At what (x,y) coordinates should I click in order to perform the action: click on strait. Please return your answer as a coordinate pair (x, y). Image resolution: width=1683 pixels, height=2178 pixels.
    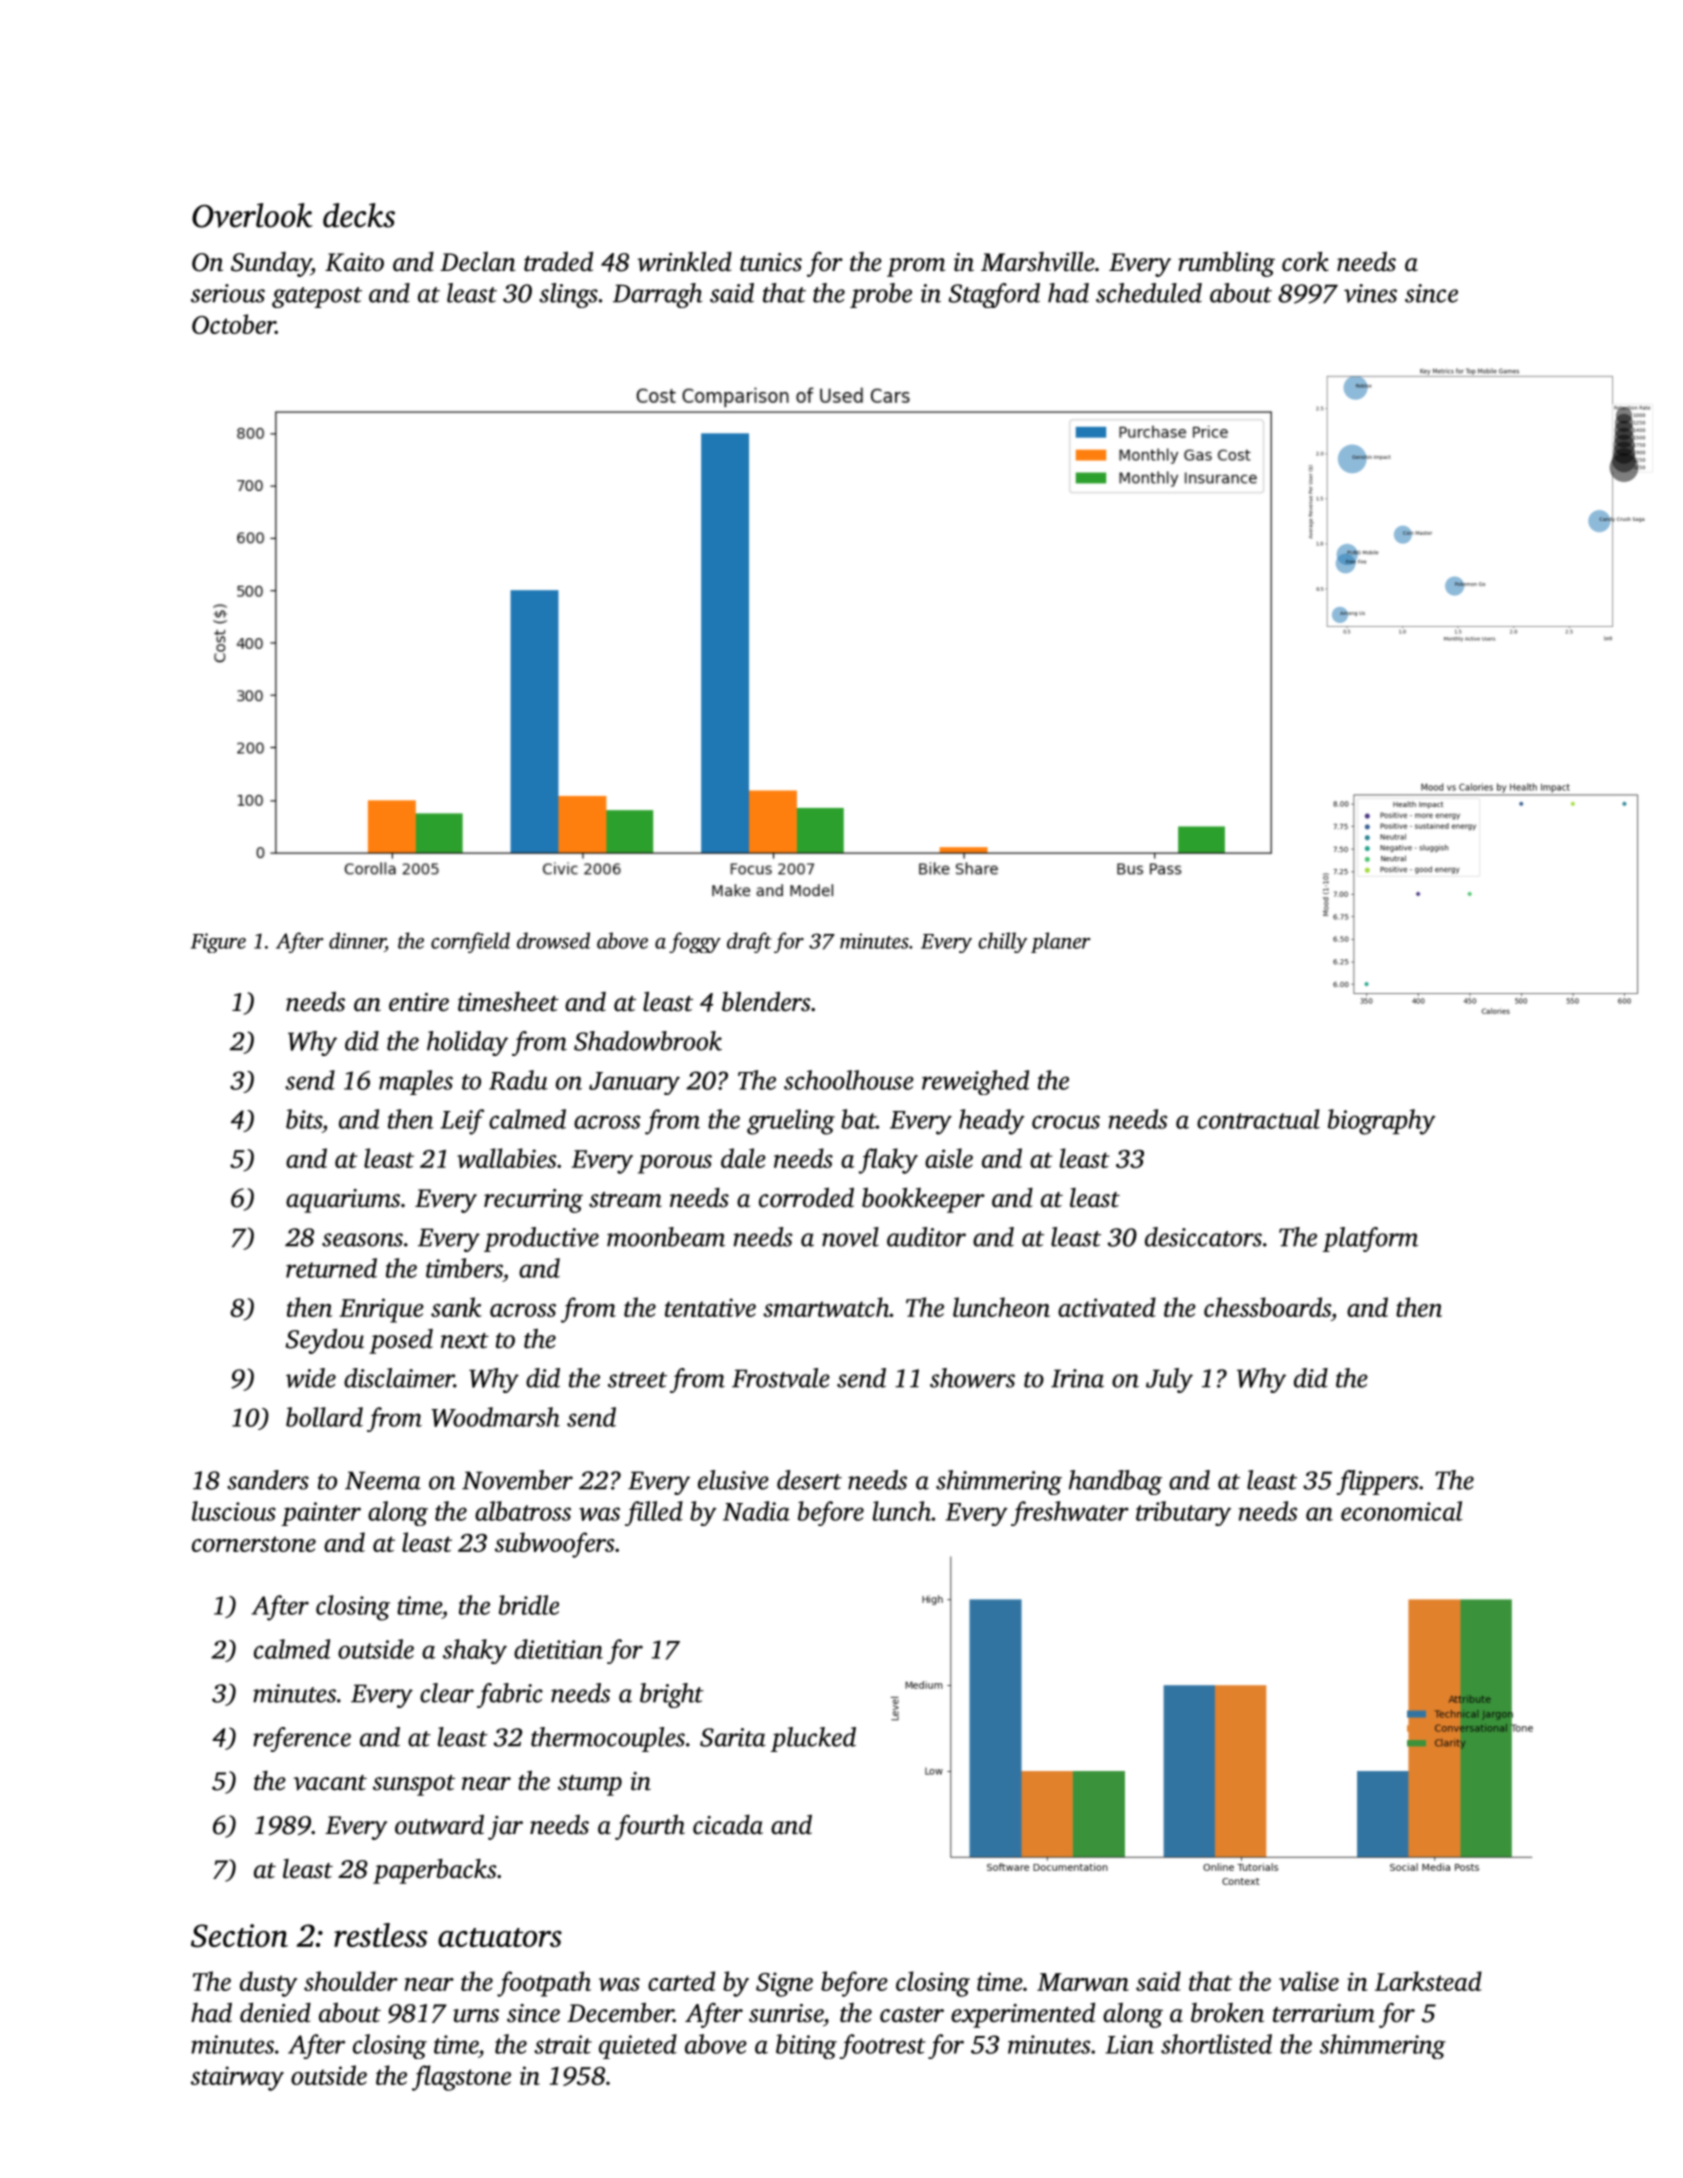
    Looking at the image, I should click on (563, 2044).
